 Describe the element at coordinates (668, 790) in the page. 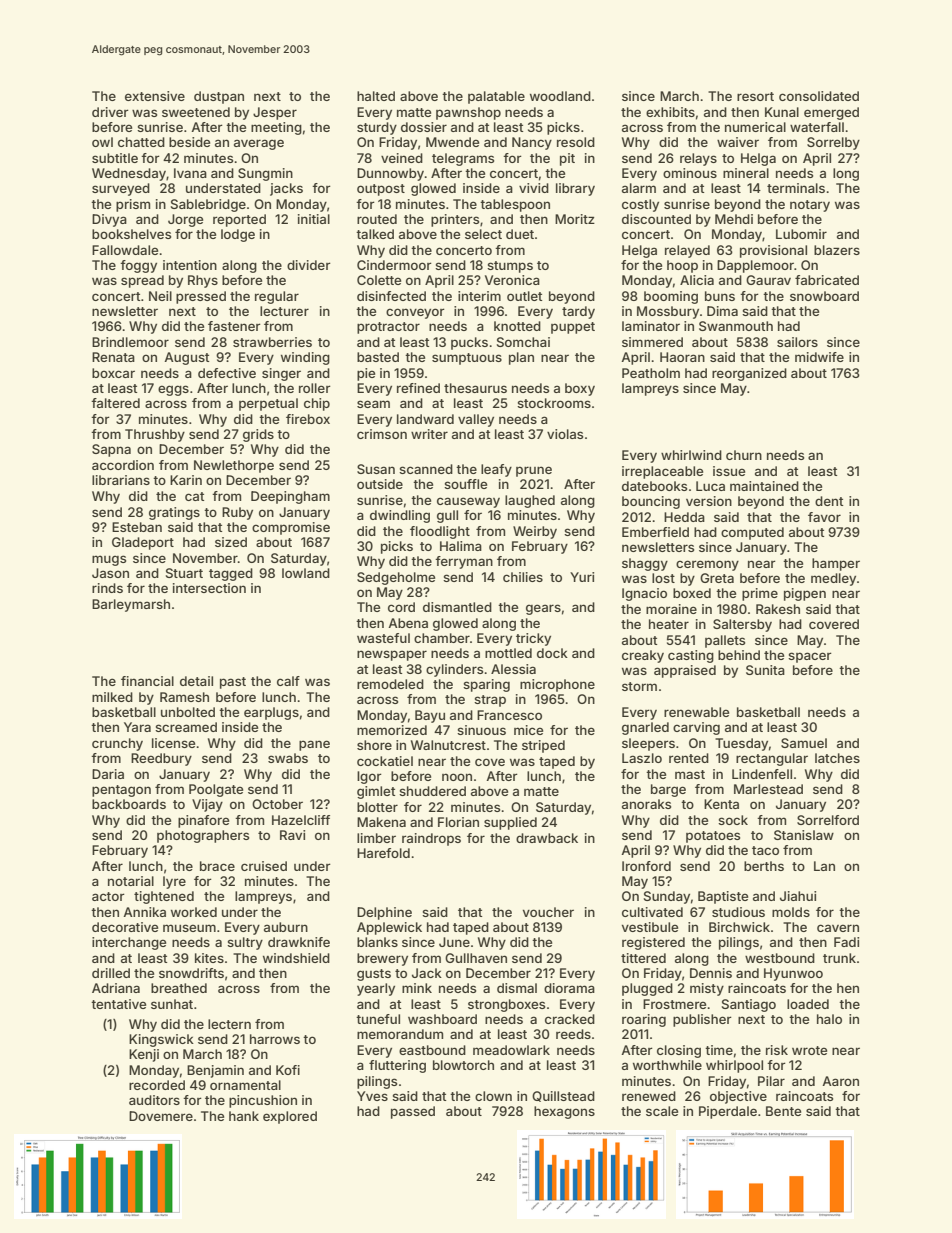

I see `barge` at that location.
